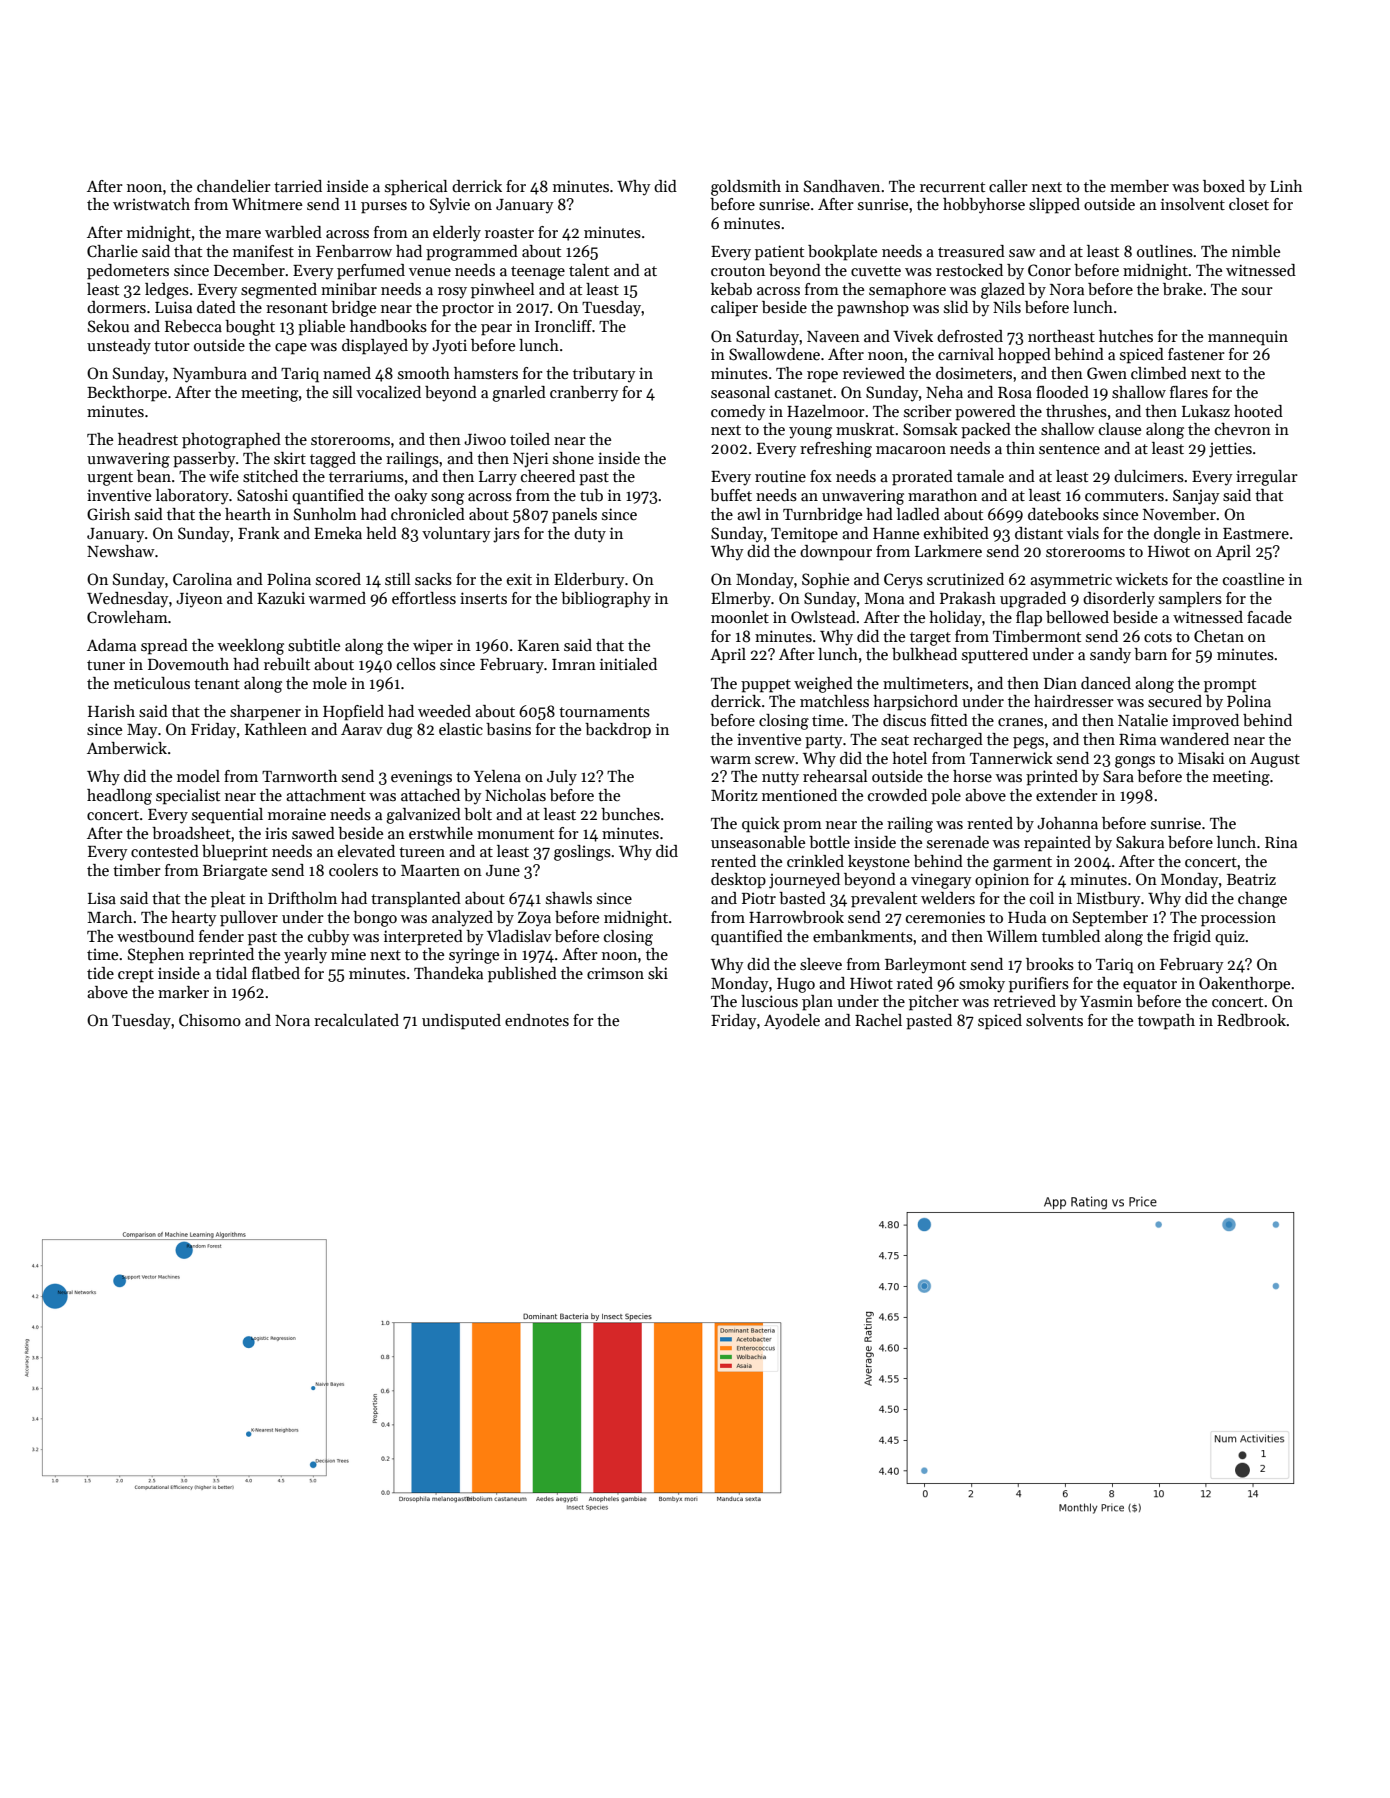 The width and height of the page is (1390, 1798). I want to click on tarried, so click(298, 186).
